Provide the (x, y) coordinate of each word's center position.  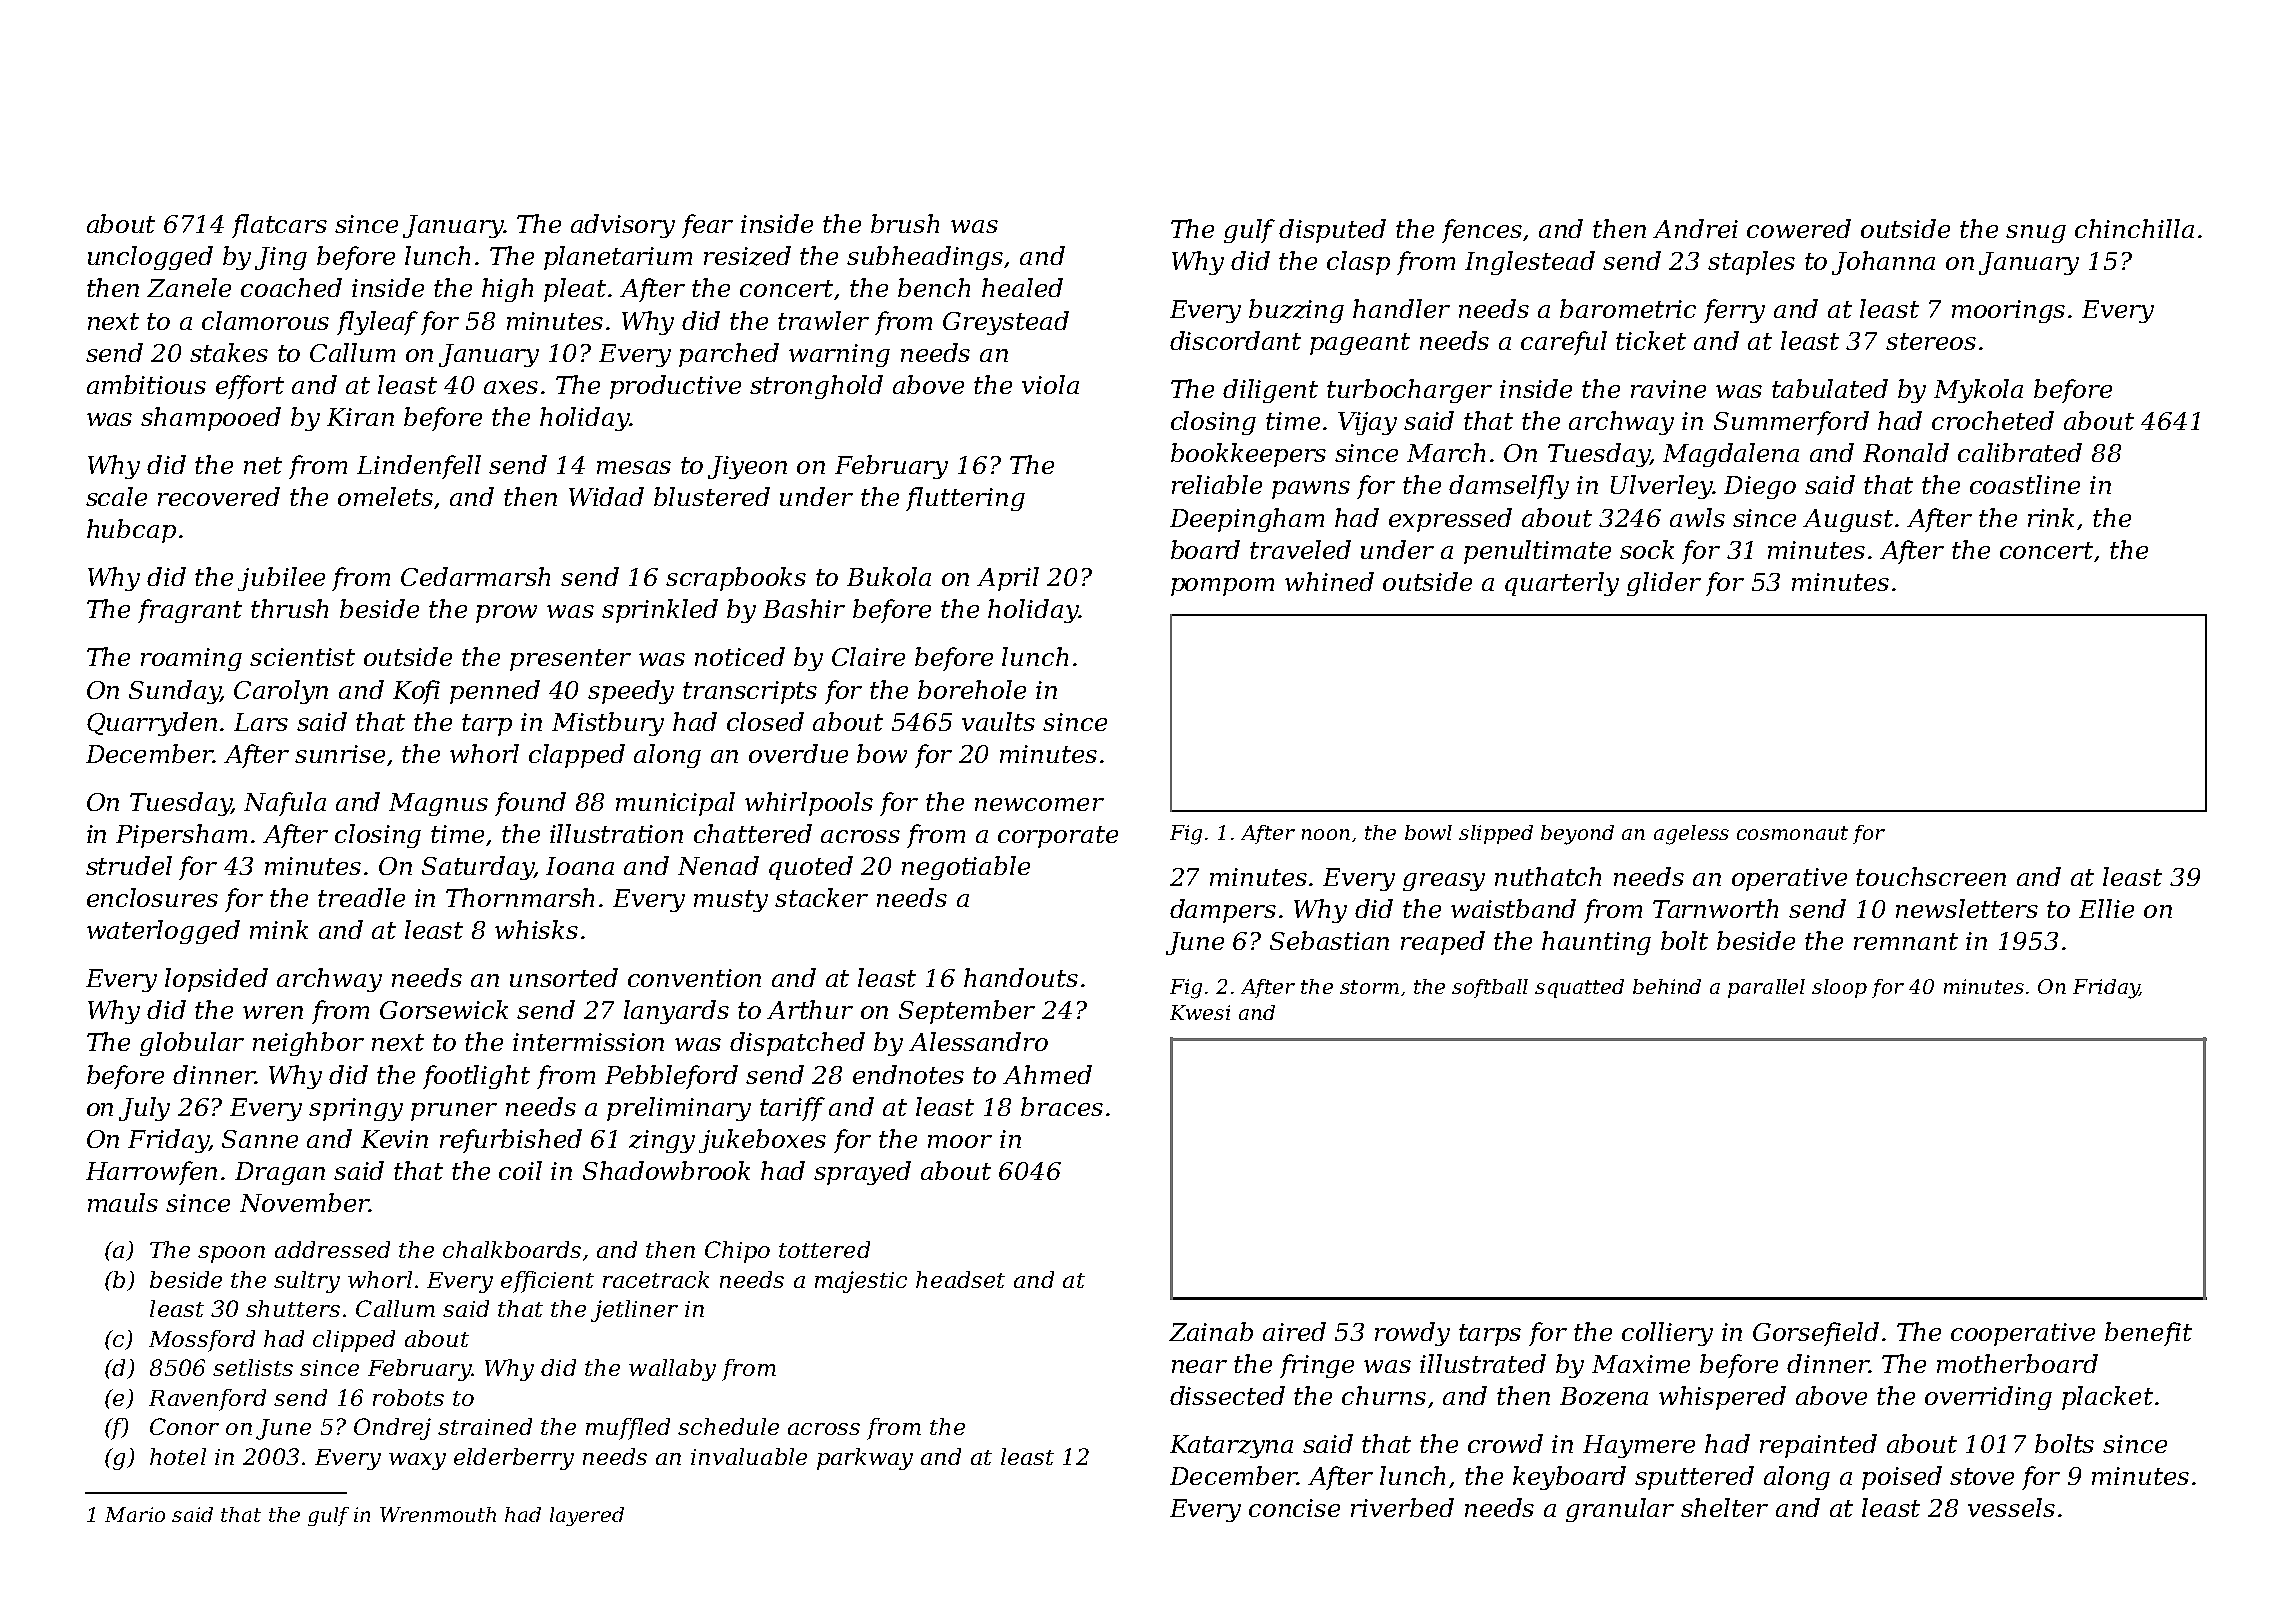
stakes (229, 352)
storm (1369, 987)
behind (1667, 986)
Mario (135, 1514)
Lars (261, 722)
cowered (1799, 228)
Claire (868, 656)
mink (279, 929)
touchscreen (1931, 876)
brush (905, 223)
